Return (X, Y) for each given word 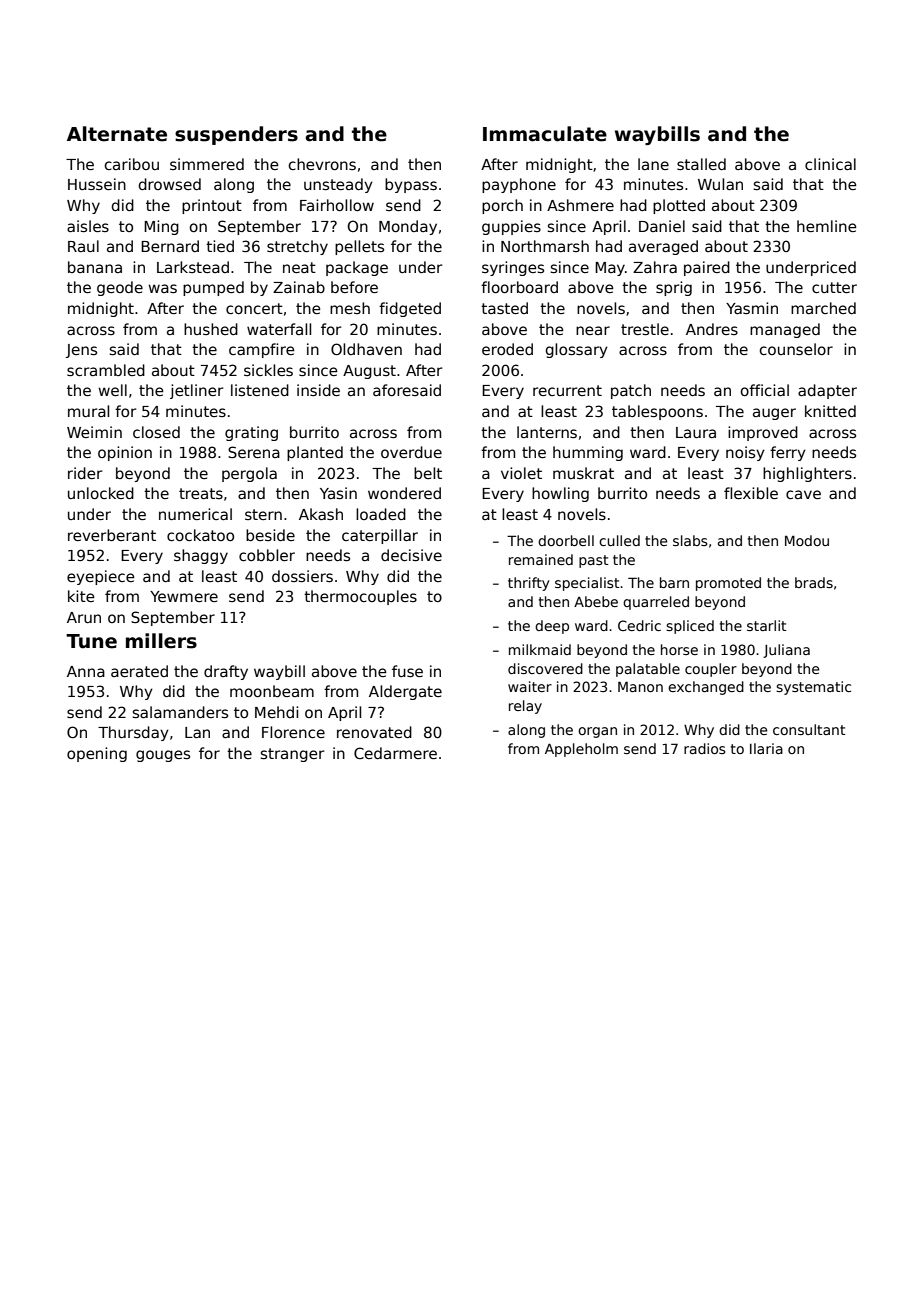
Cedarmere (395, 753)
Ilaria (766, 748)
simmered (207, 164)
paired (707, 268)
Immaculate (545, 134)
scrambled (106, 370)
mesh (350, 308)
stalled (701, 164)
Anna (86, 671)
